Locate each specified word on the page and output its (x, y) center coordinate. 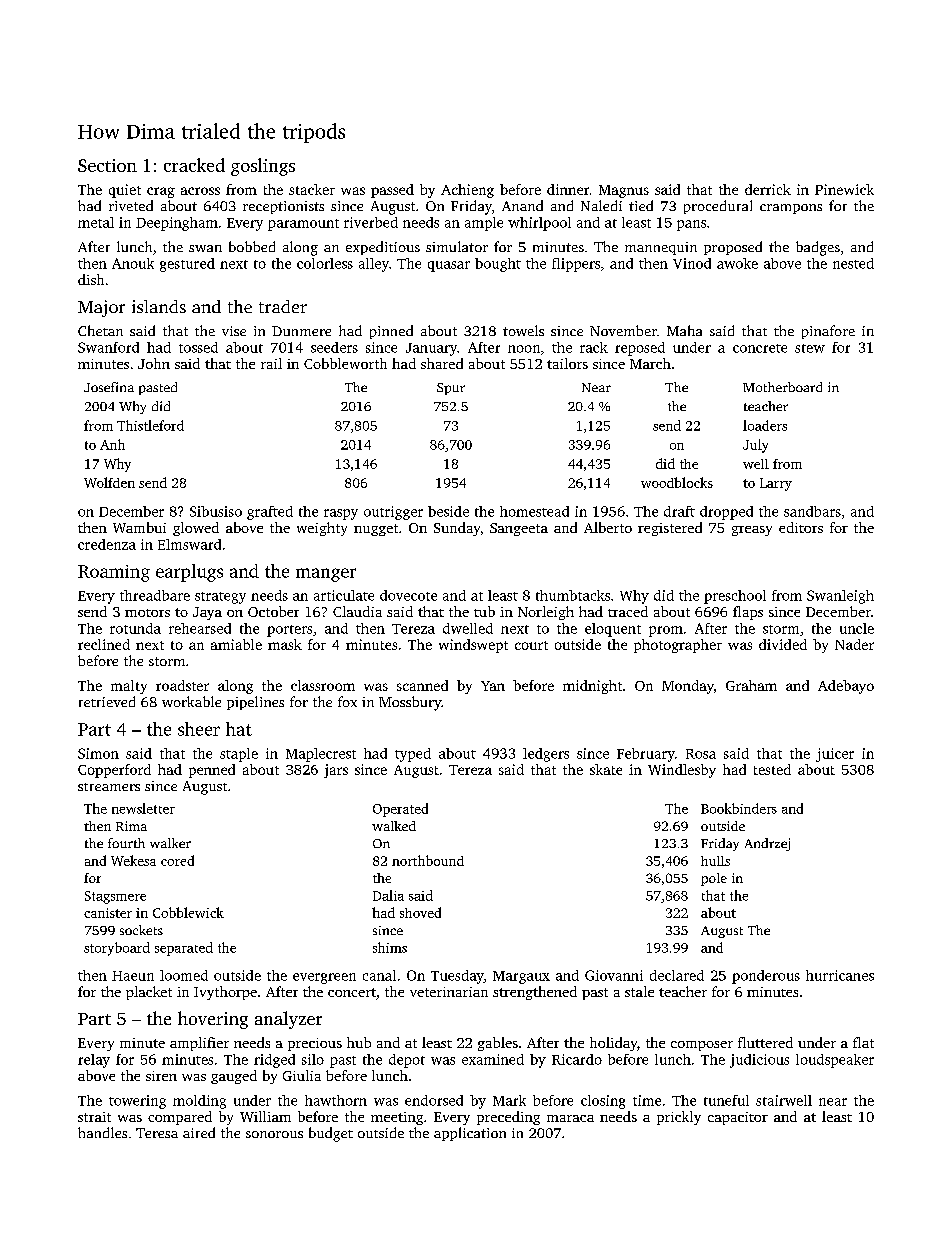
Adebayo (846, 687)
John (154, 363)
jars (336, 771)
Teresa (157, 1133)
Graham (751, 685)
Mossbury (410, 703)
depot (407, 1061)
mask (285, 644)
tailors (567, 363)
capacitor (738, 1118)
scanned (422, 685)
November (623, 330)
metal (96, 222)
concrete (760, 348)
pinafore (828, 332)
